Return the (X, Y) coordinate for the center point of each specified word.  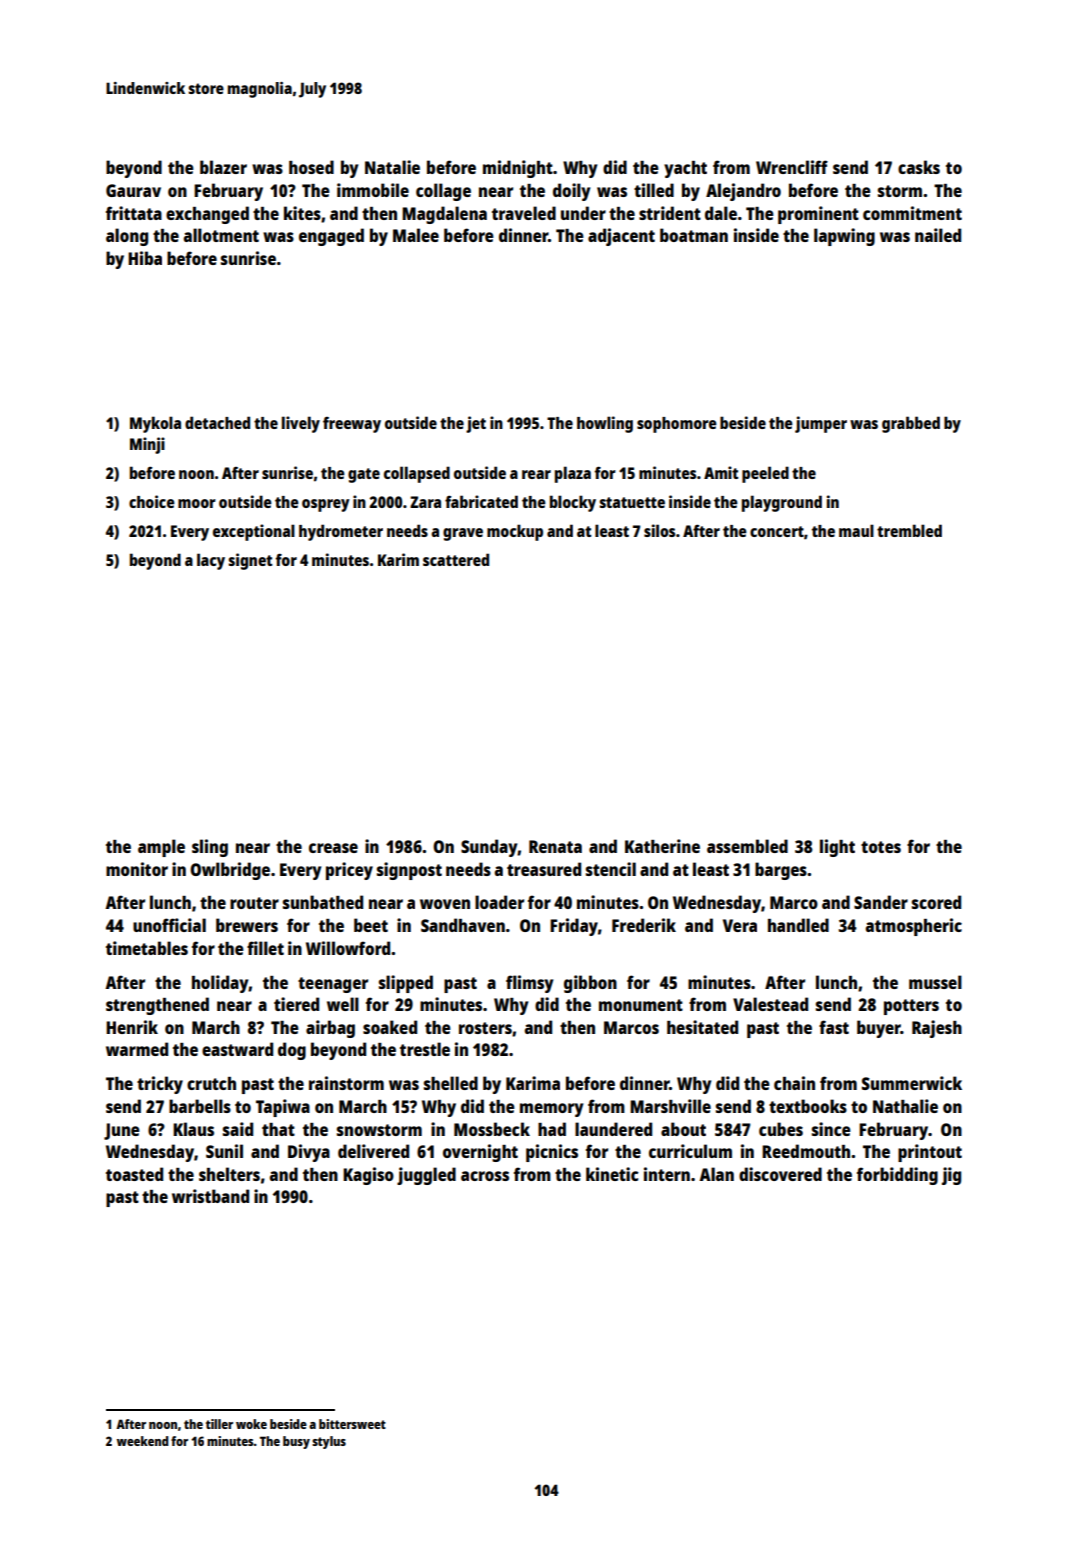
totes (881, 847)
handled (798, 925)
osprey (326, 505)
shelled (451, 1083)
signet (250, 561)
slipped (406, 984)
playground (782, 503)
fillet (265, 948)
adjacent (621, 237)
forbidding (897, 1176)
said (238, 1129)
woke (251, 1424)
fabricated (481, 501)
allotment (221, 235)
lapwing (844, 237)
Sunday (489, 848)
